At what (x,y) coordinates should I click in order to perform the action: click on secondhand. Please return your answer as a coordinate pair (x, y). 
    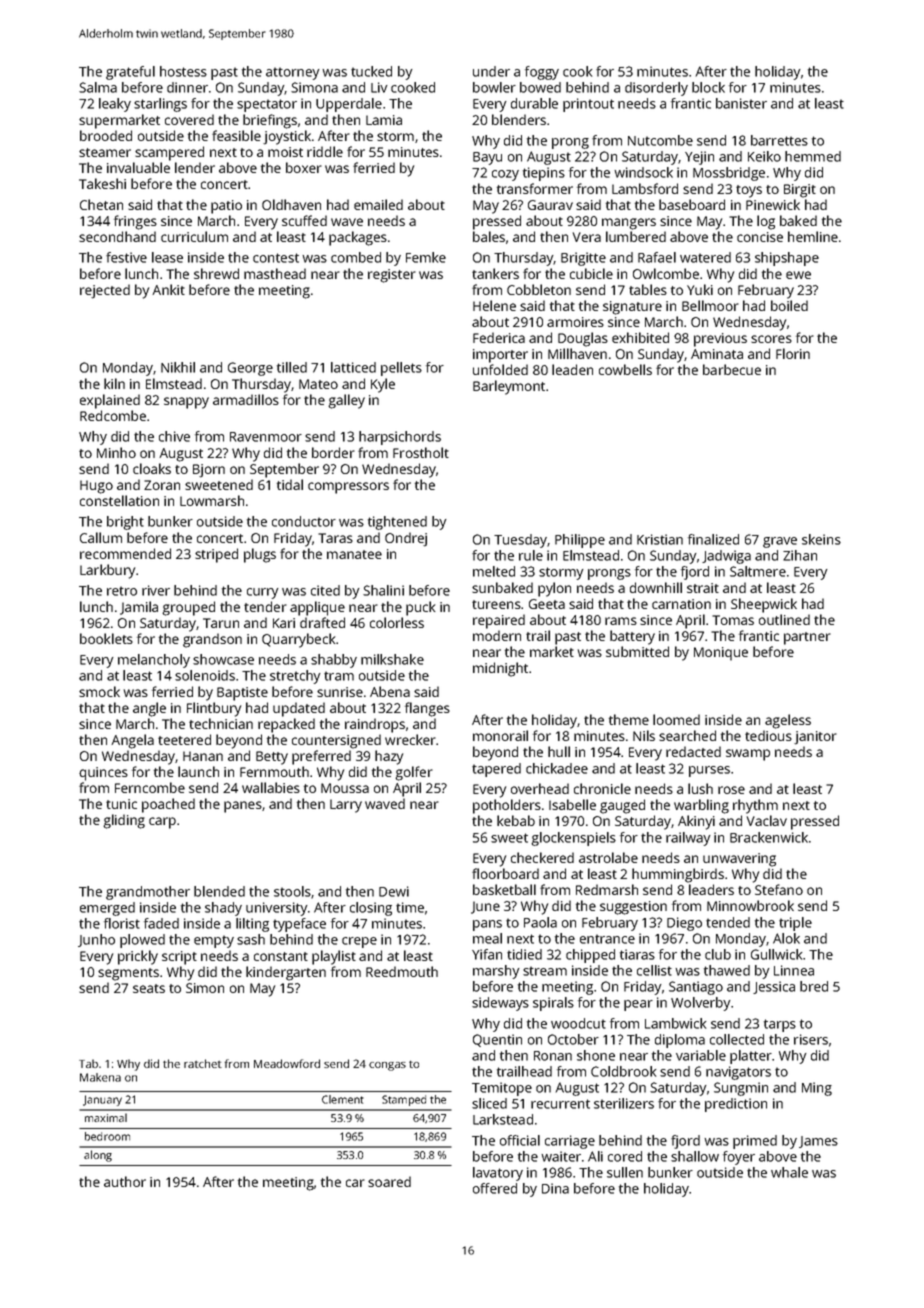
    Looking at the image, I should click on (117, 236).
